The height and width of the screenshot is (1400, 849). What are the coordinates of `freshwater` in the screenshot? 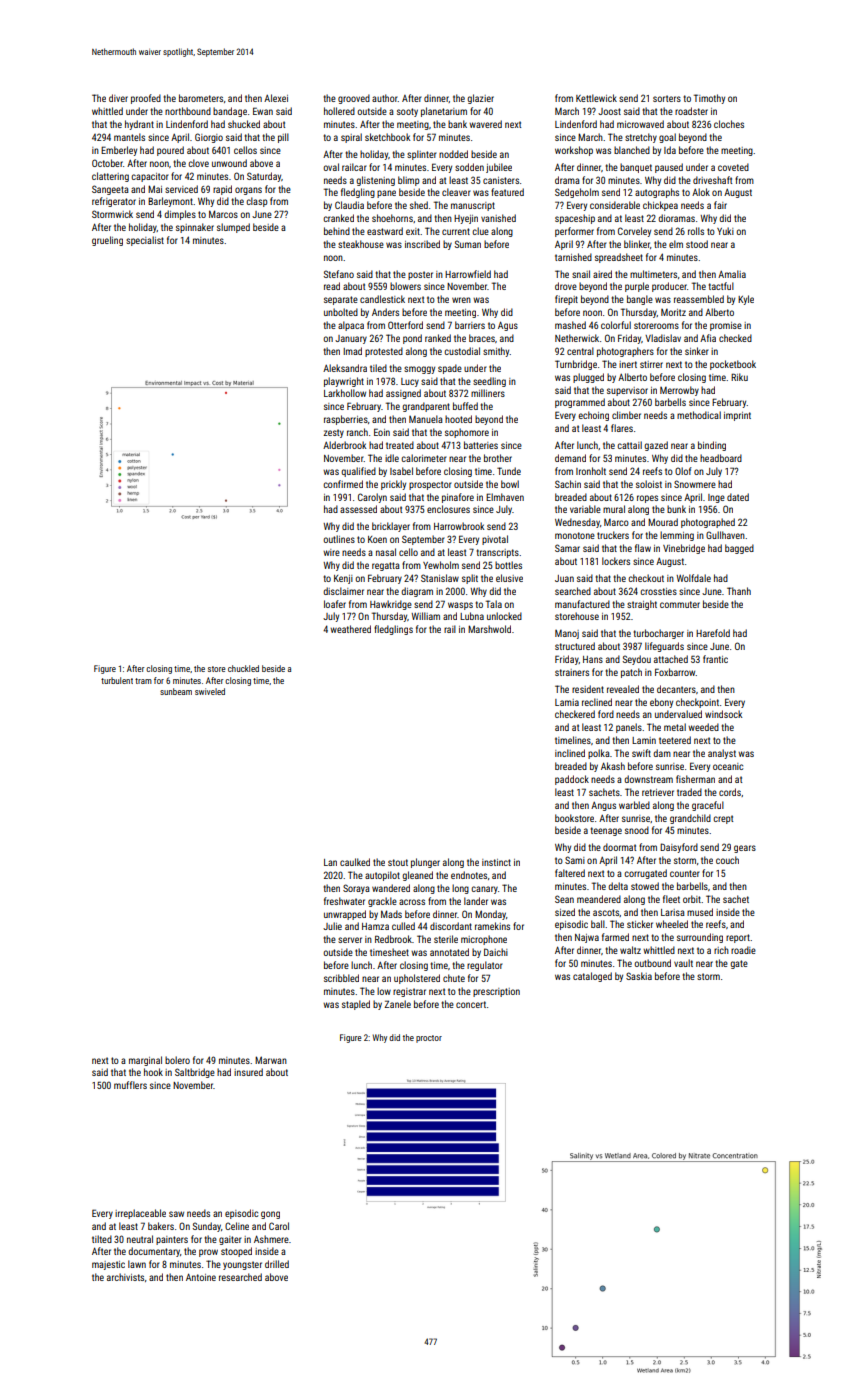 It's located at (344, 901).
